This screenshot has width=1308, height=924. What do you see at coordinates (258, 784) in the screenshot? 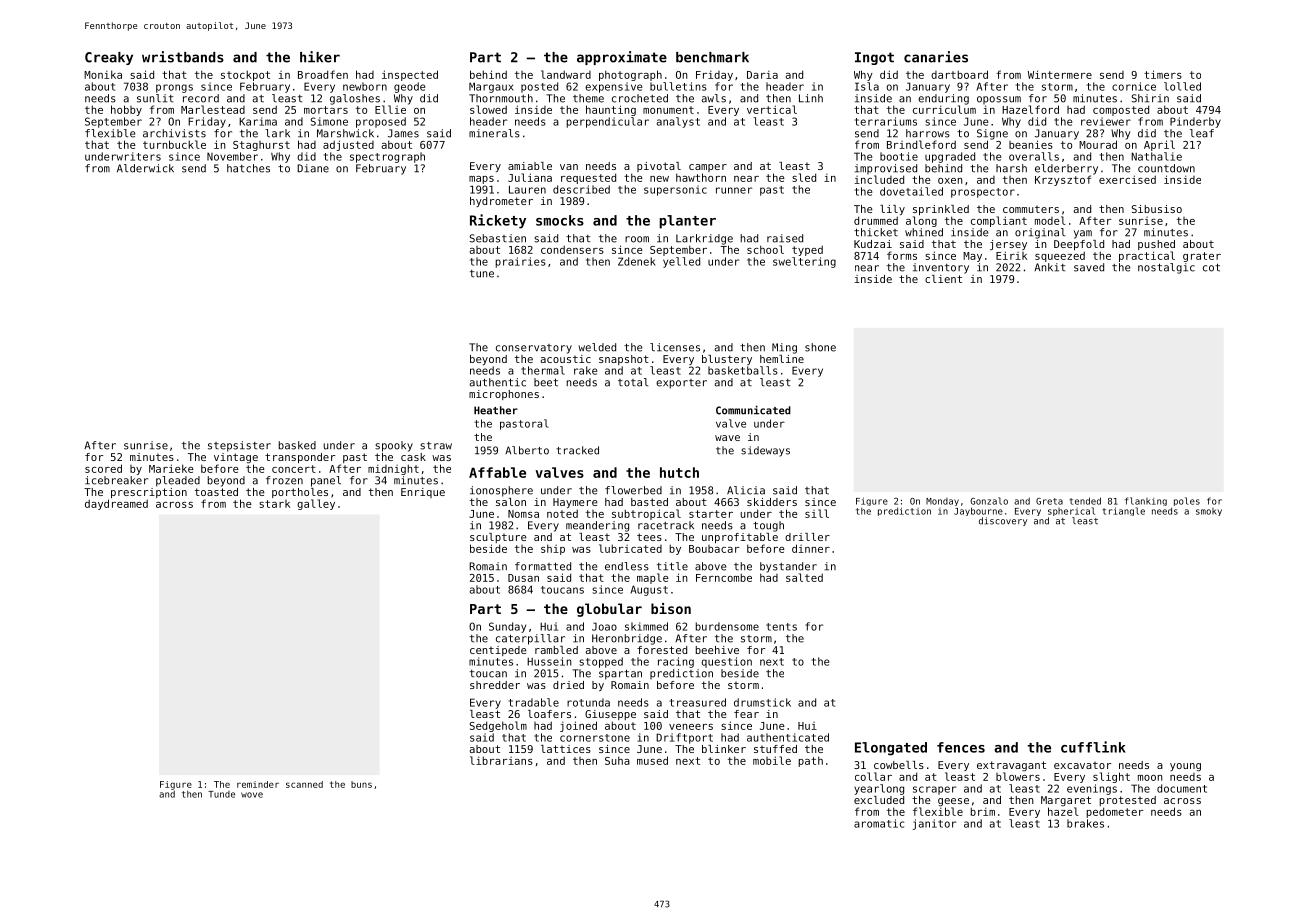
I see `reminder` at bounding box center [258, 784].
